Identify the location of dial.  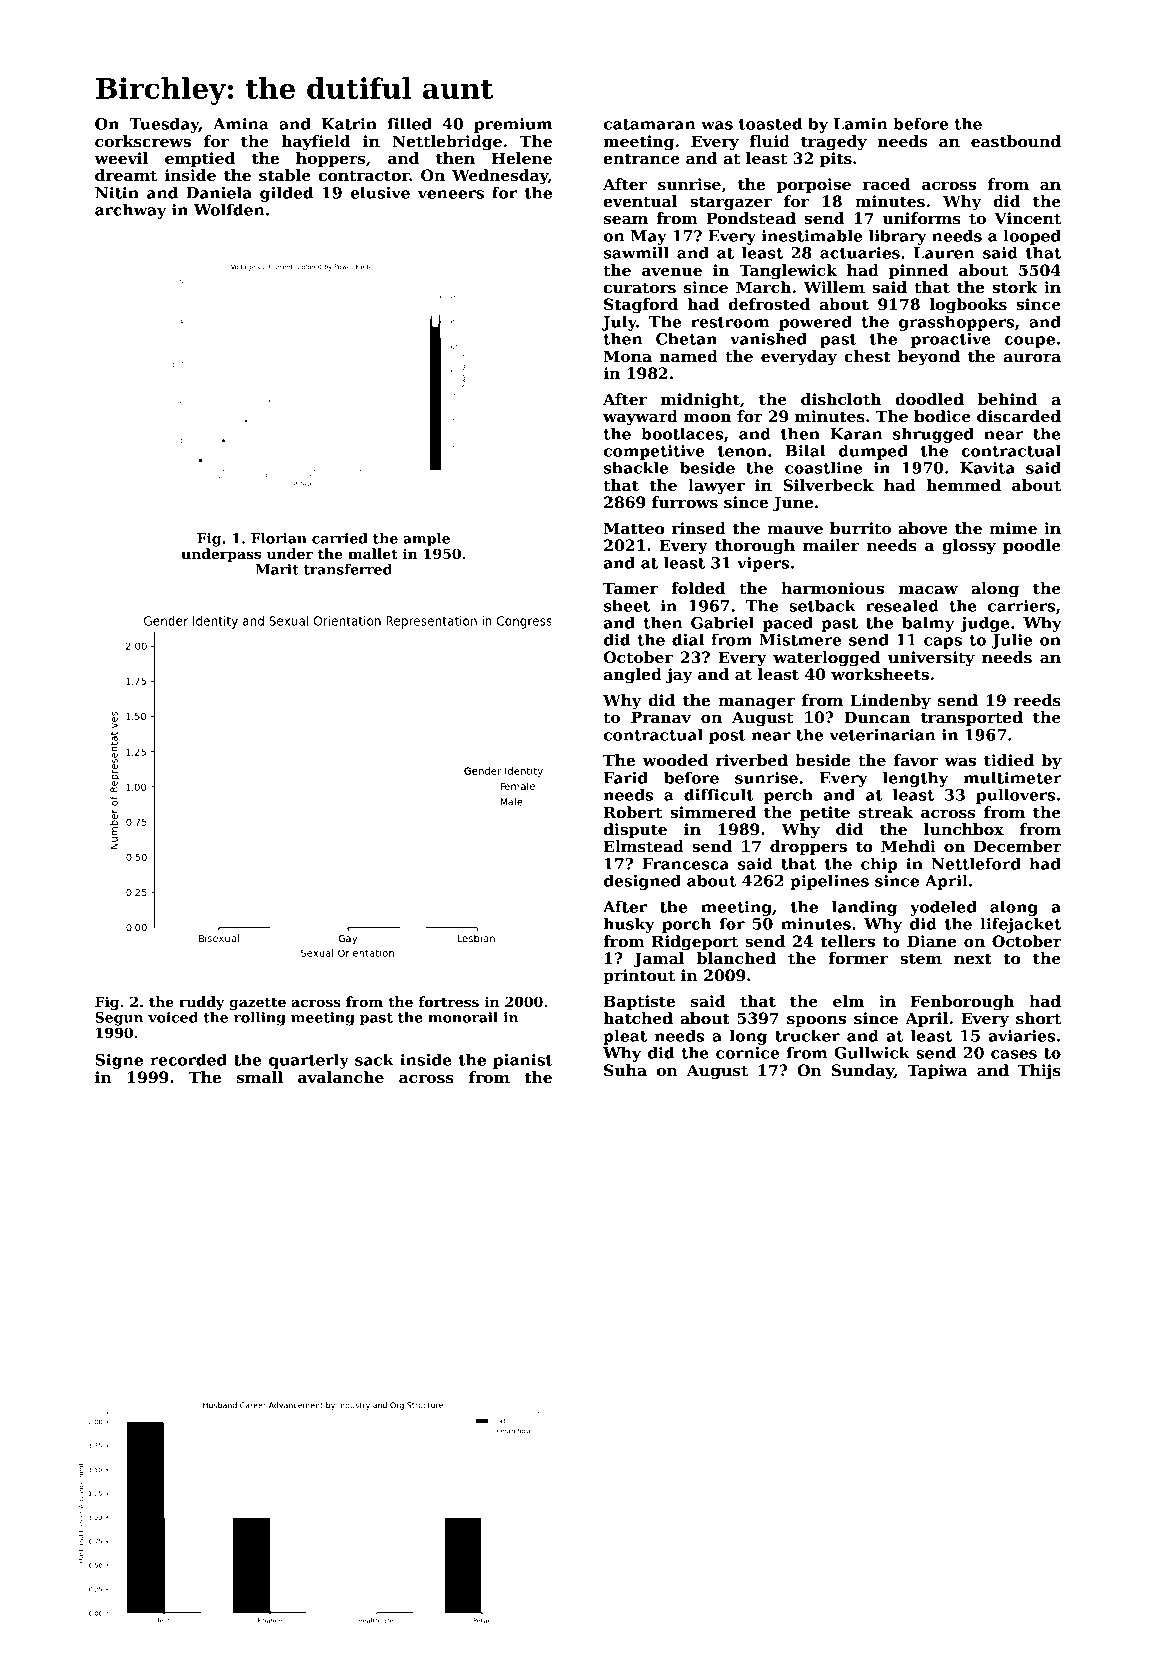
(688, 639).
